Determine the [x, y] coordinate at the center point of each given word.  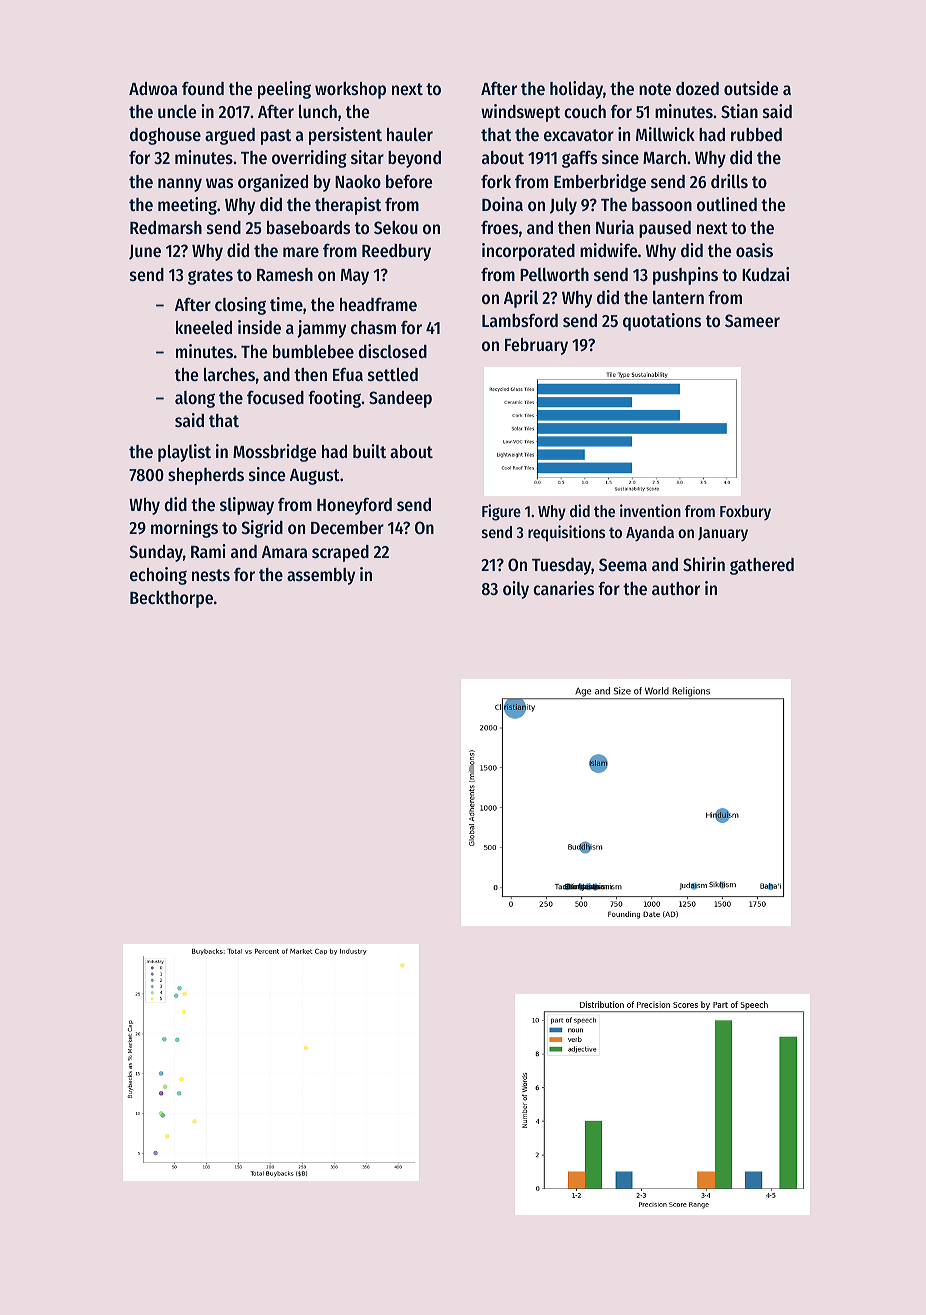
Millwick [665, 134]
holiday [576, 90]
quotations [662, 322]
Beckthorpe [171, 599]
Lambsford [520, 320]
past [276, 137]
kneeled [204, 327]
